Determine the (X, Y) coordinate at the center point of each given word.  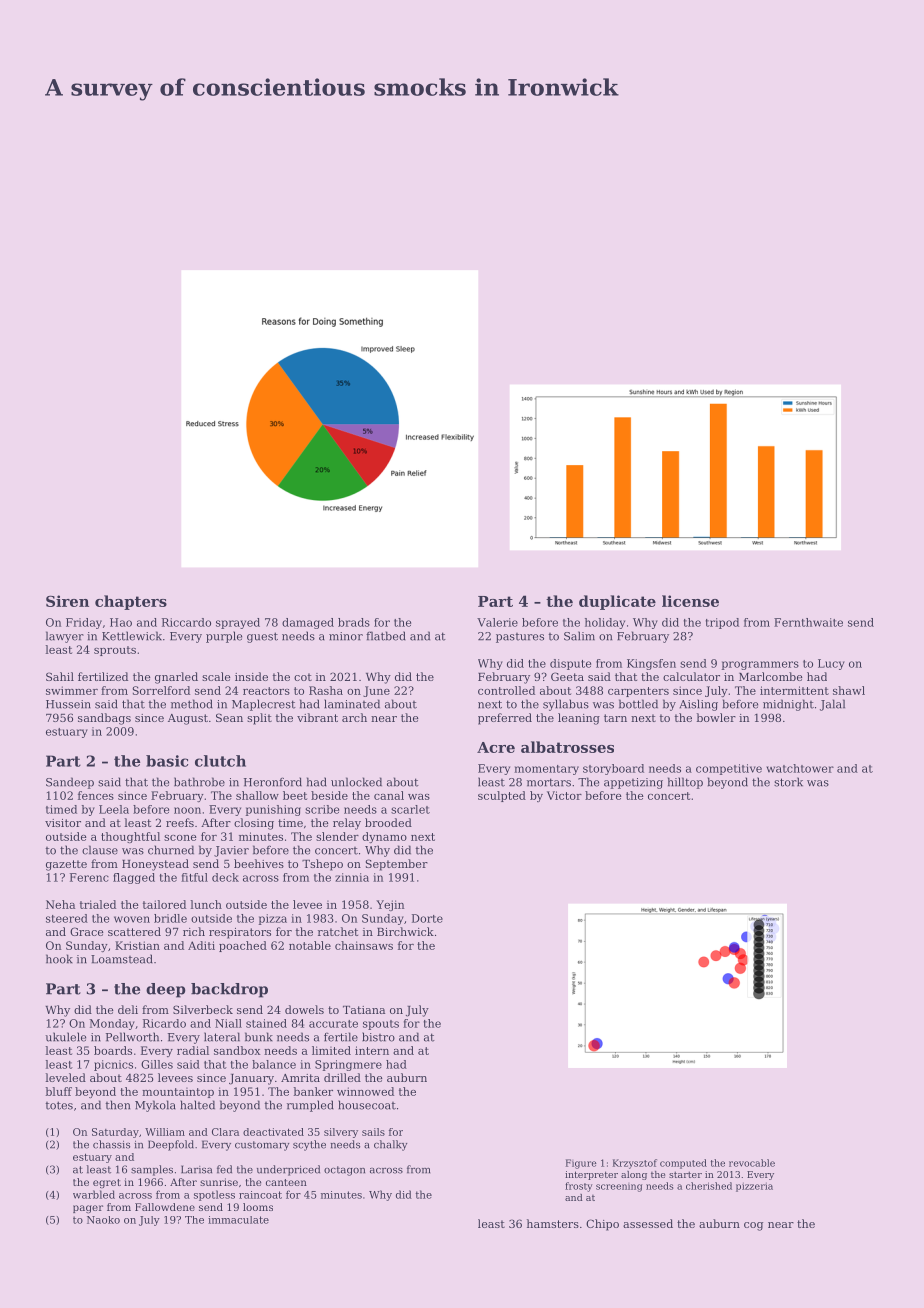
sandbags (104, 719)
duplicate (617, 602)
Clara (225, 1132)
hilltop (685, 783)
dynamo (384, 837)
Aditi (201, 945)
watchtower (800, 768)
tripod (722, 623)
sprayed (238, 623)
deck (225, 877)
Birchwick (405, 931)
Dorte (427, 918)
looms (258, 1207)
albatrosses (567, 747)
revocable (752, 1163)
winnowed (365, 1091)
